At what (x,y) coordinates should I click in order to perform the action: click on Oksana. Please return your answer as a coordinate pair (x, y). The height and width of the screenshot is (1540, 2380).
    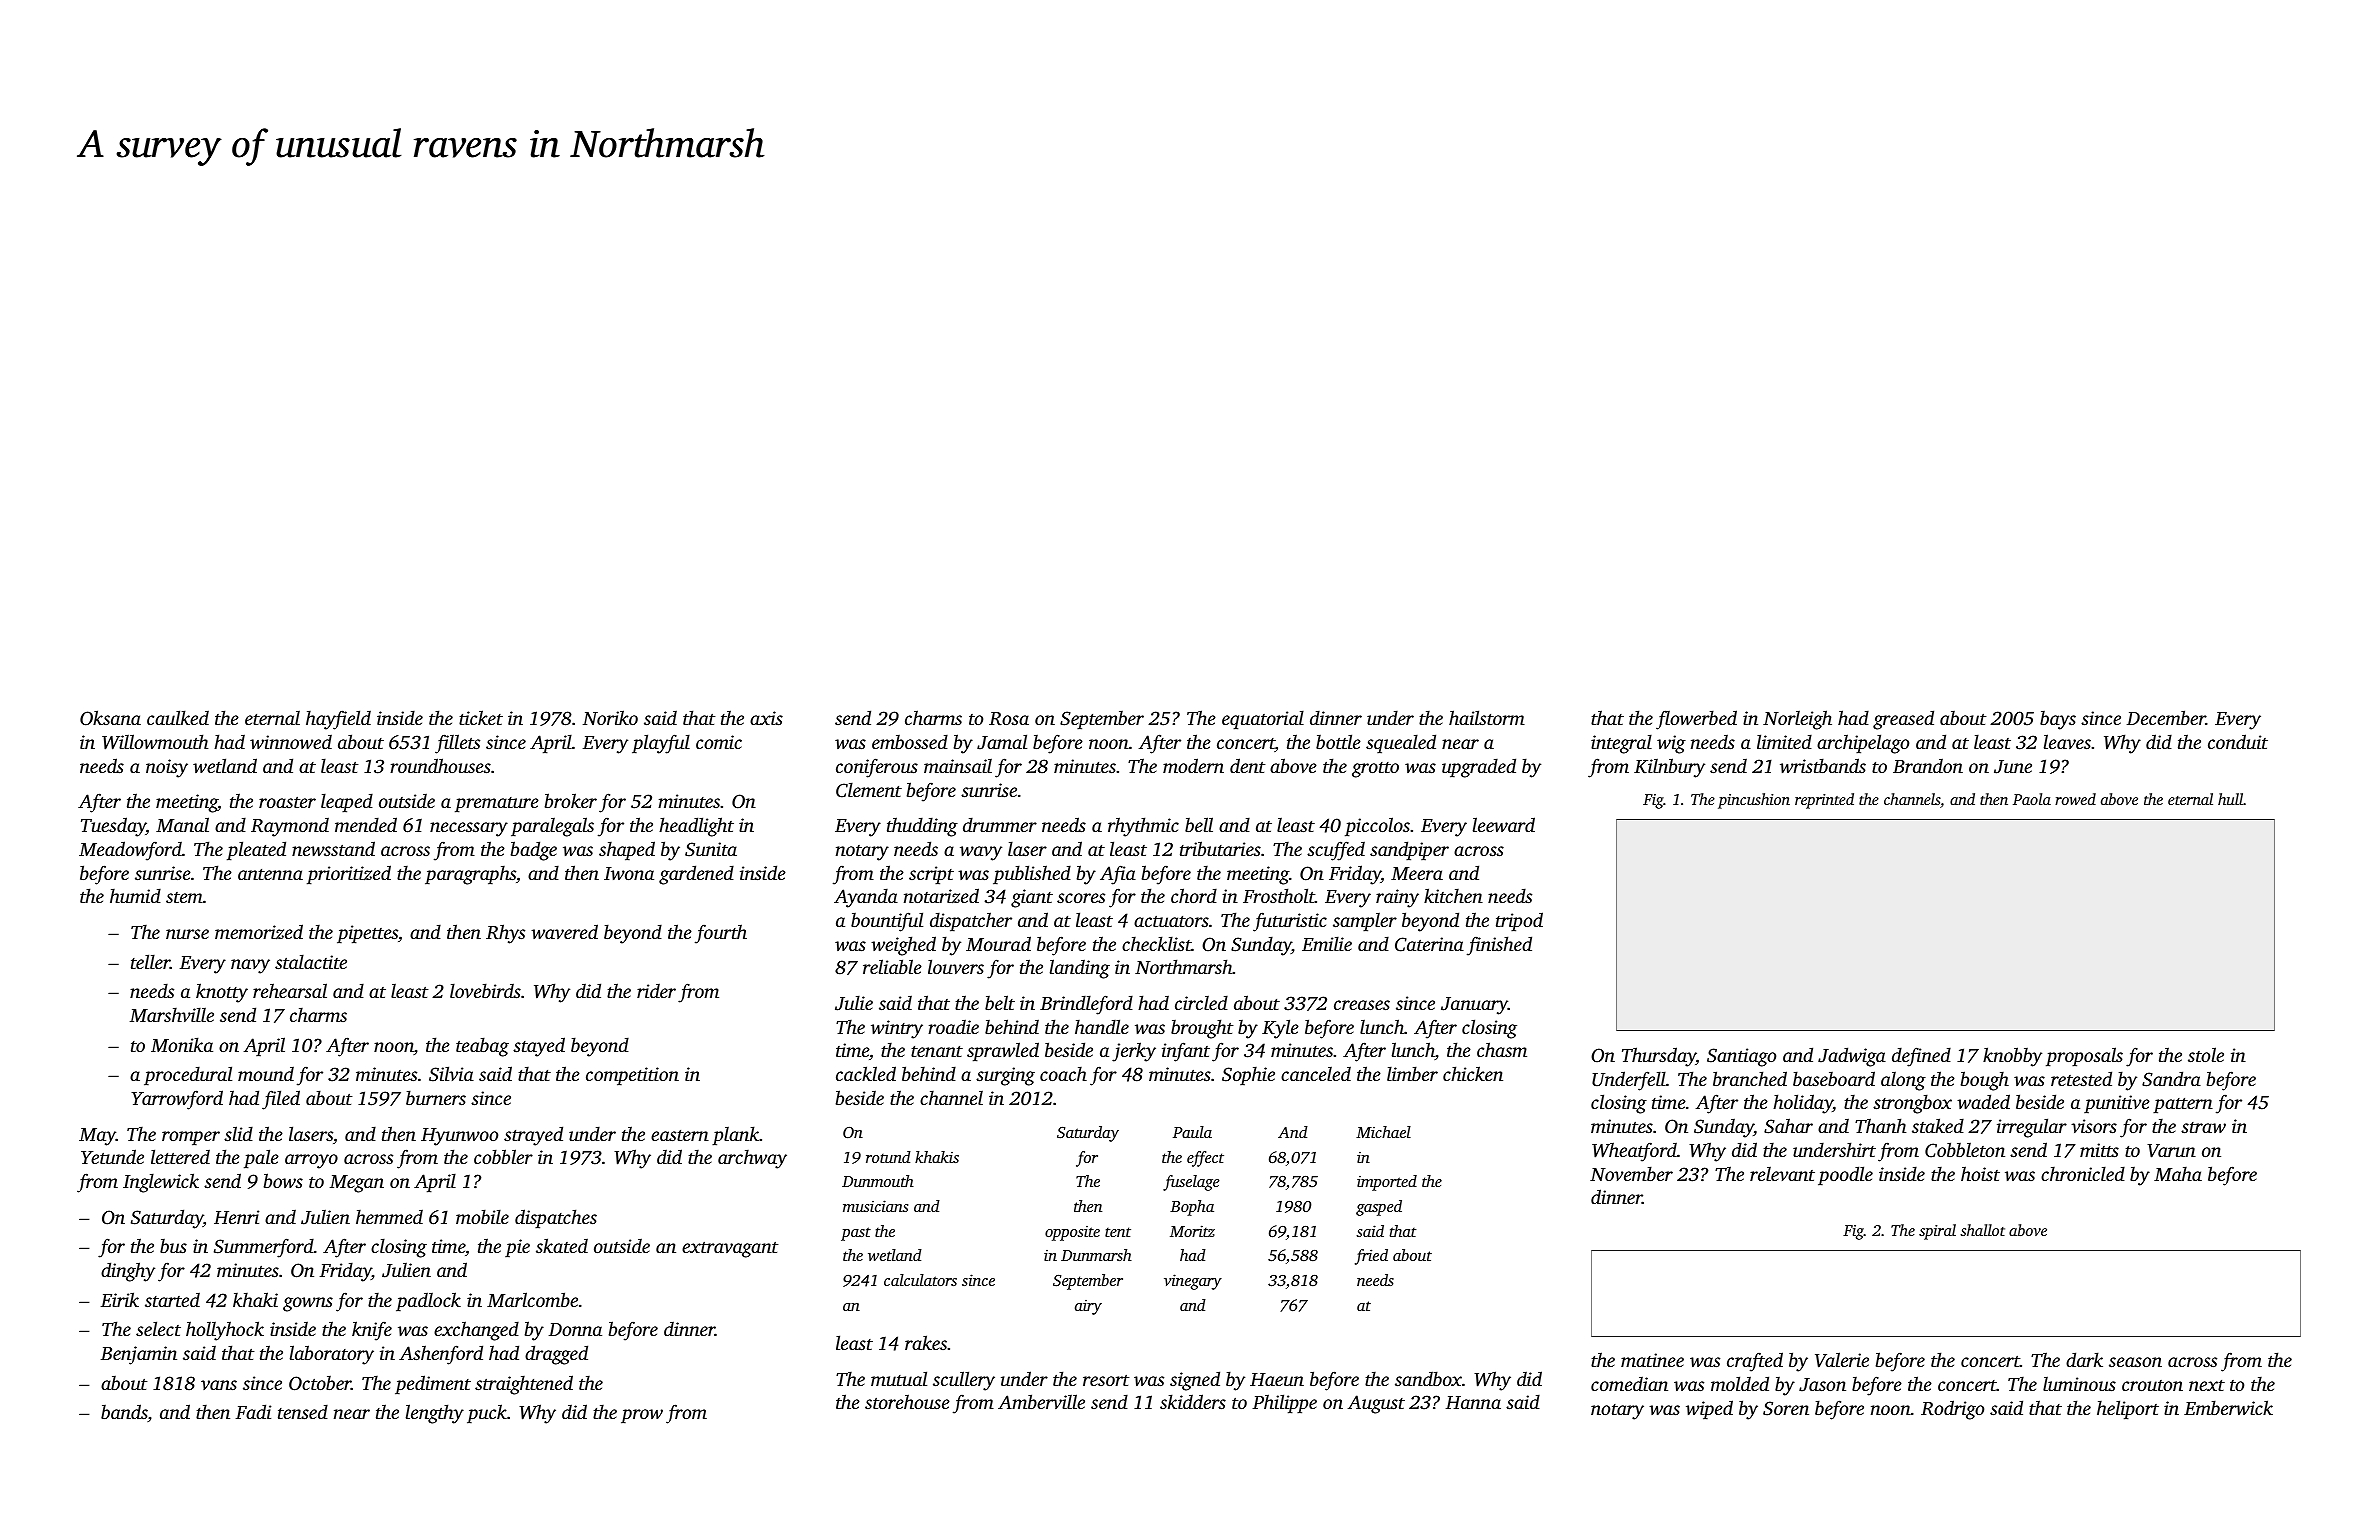
    Looking at the image, I should click on (110, 718).
